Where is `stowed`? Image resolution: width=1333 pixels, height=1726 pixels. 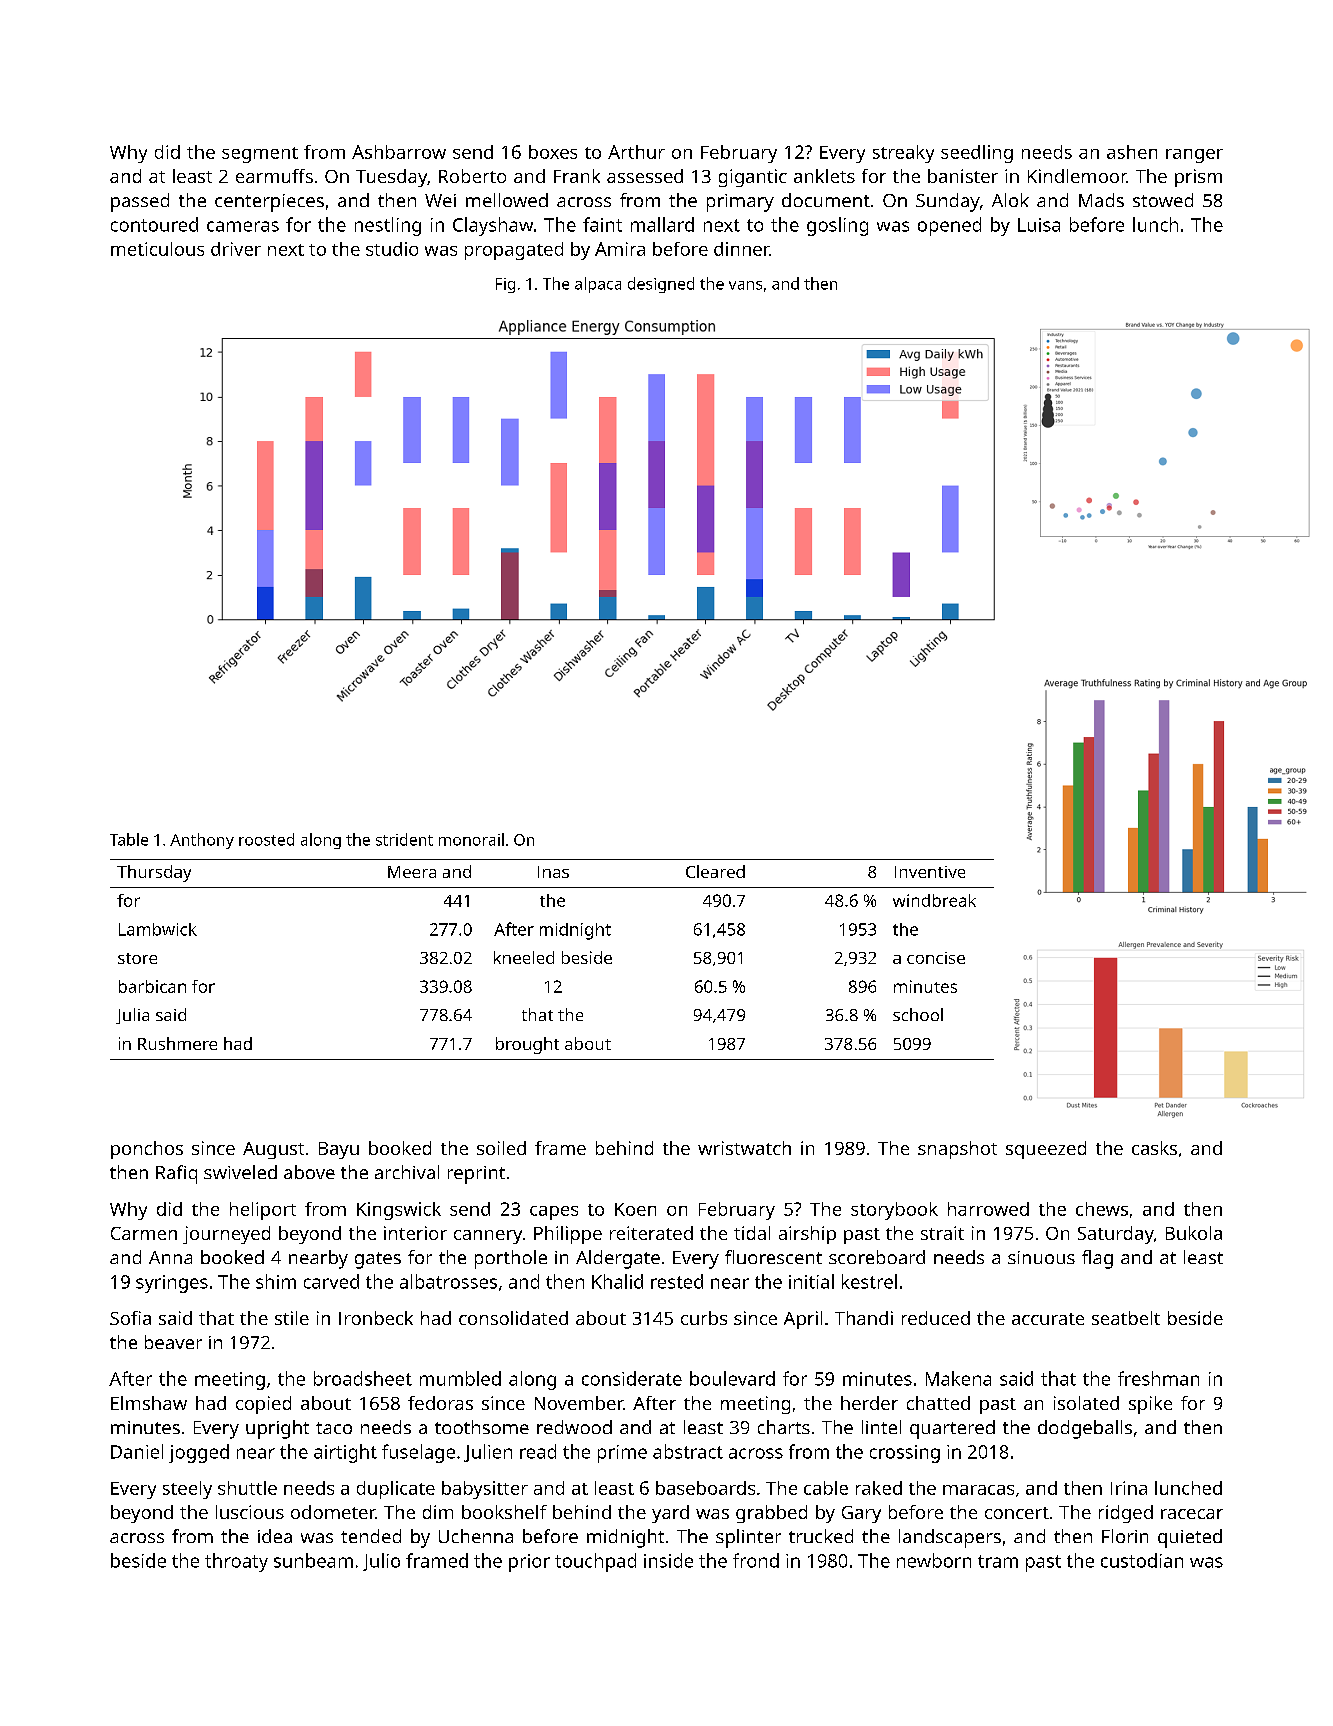
stowed is located at coordinates (1163, 200).
